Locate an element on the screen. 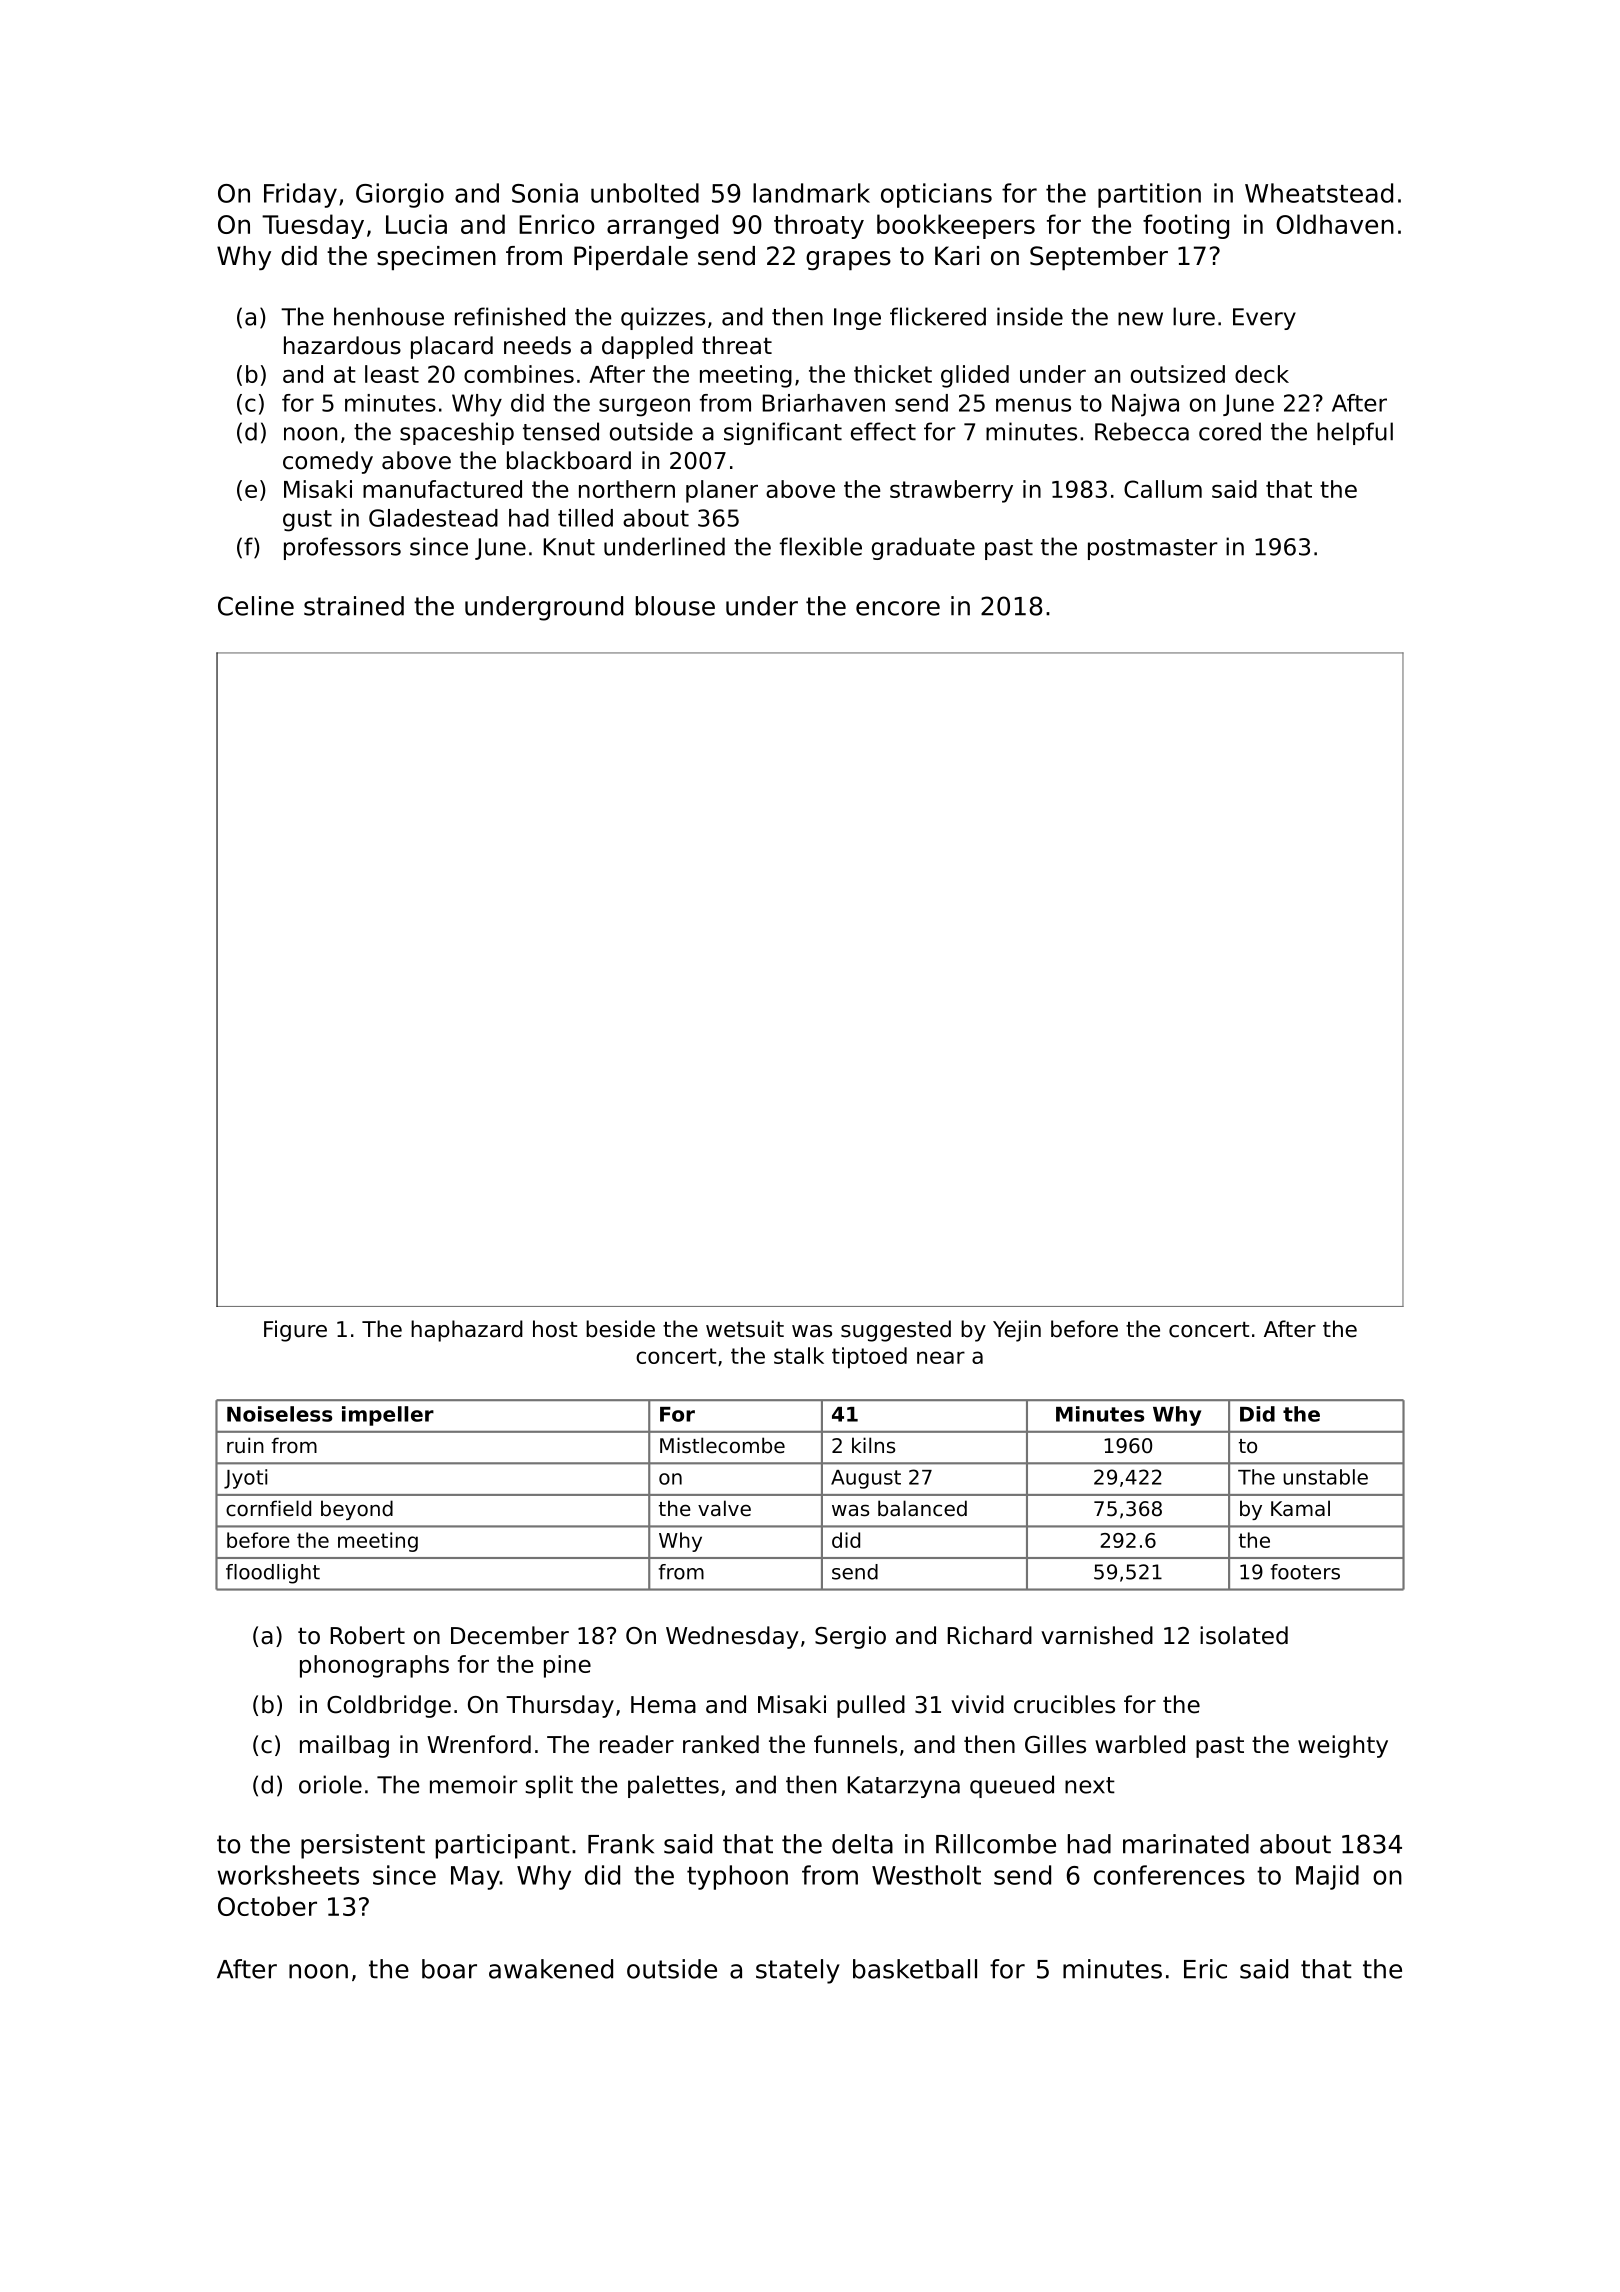 This screenshot has width=1620, height=2292. stately is located at coordinates (798, 1971).
